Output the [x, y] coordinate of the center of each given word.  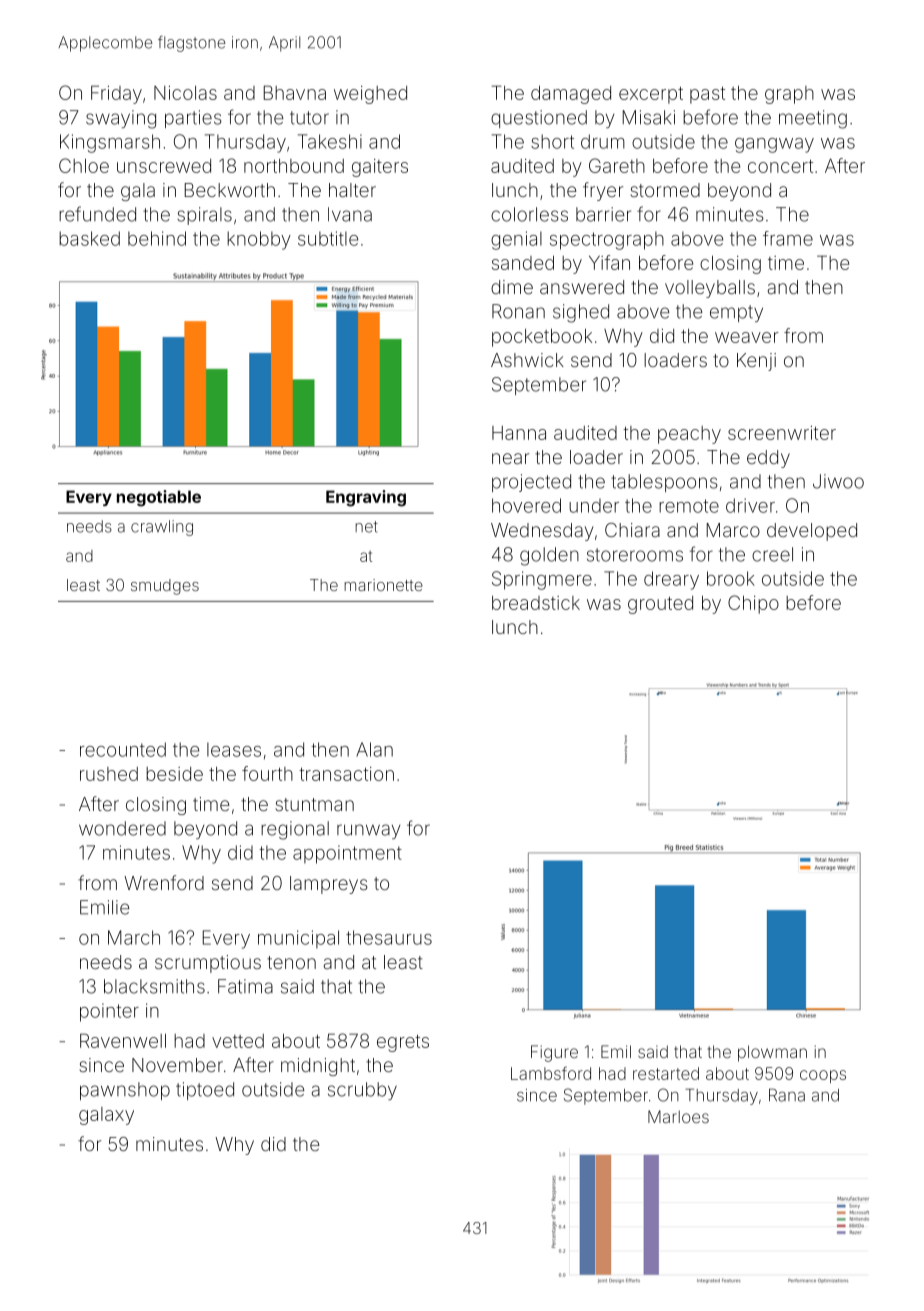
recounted [123, 749]
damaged [571, 95]
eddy [768, 459]
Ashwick [527, 360]
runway [369, 831]
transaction [346, 774]
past [707, 95]
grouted [660, 605]
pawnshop [125, 1091]
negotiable [159, 498]
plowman [772, 1053]
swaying [121, 119]
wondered [122, 828]
